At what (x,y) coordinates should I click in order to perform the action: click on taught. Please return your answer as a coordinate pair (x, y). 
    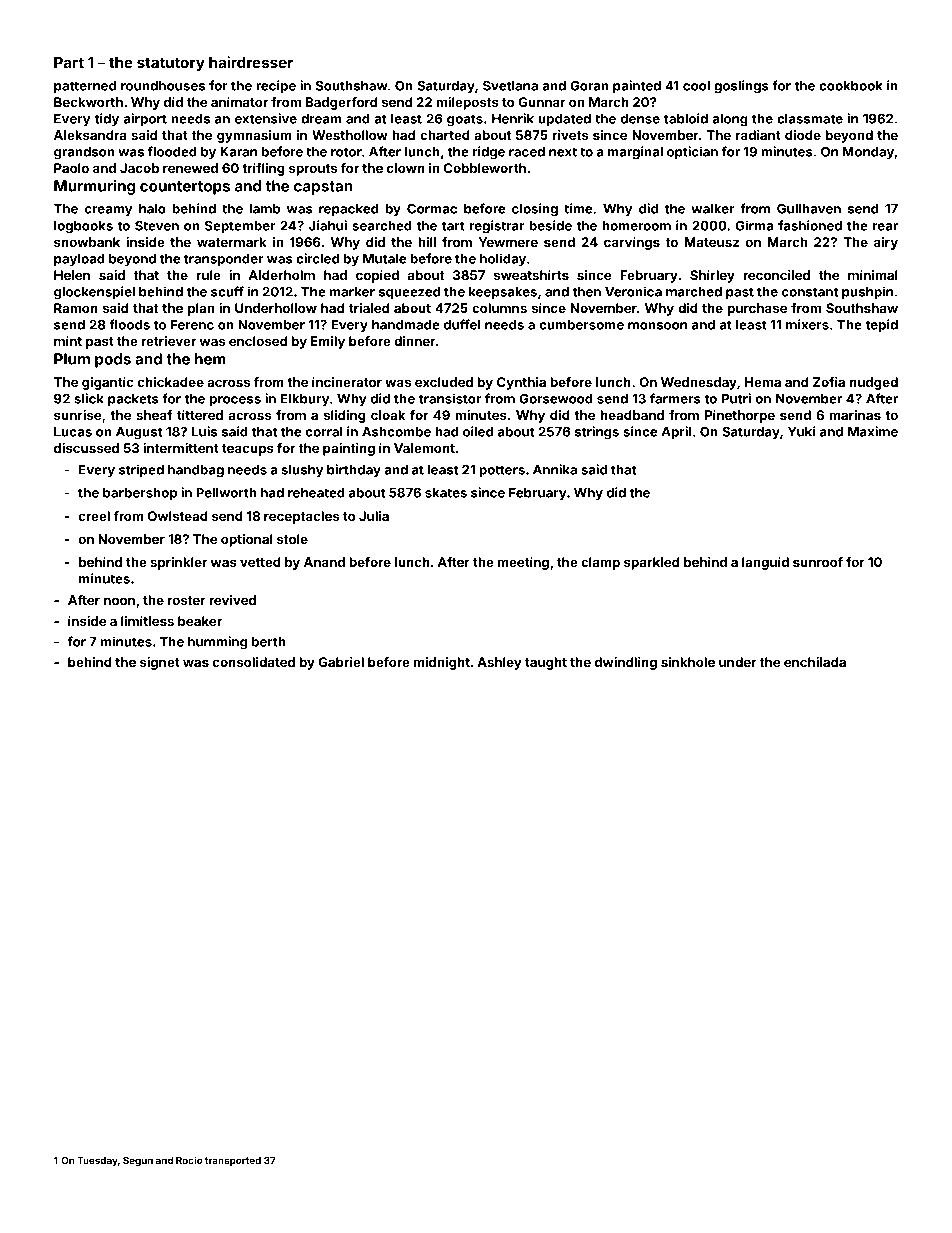
    Looking at the image, I should click on (546, 663).
